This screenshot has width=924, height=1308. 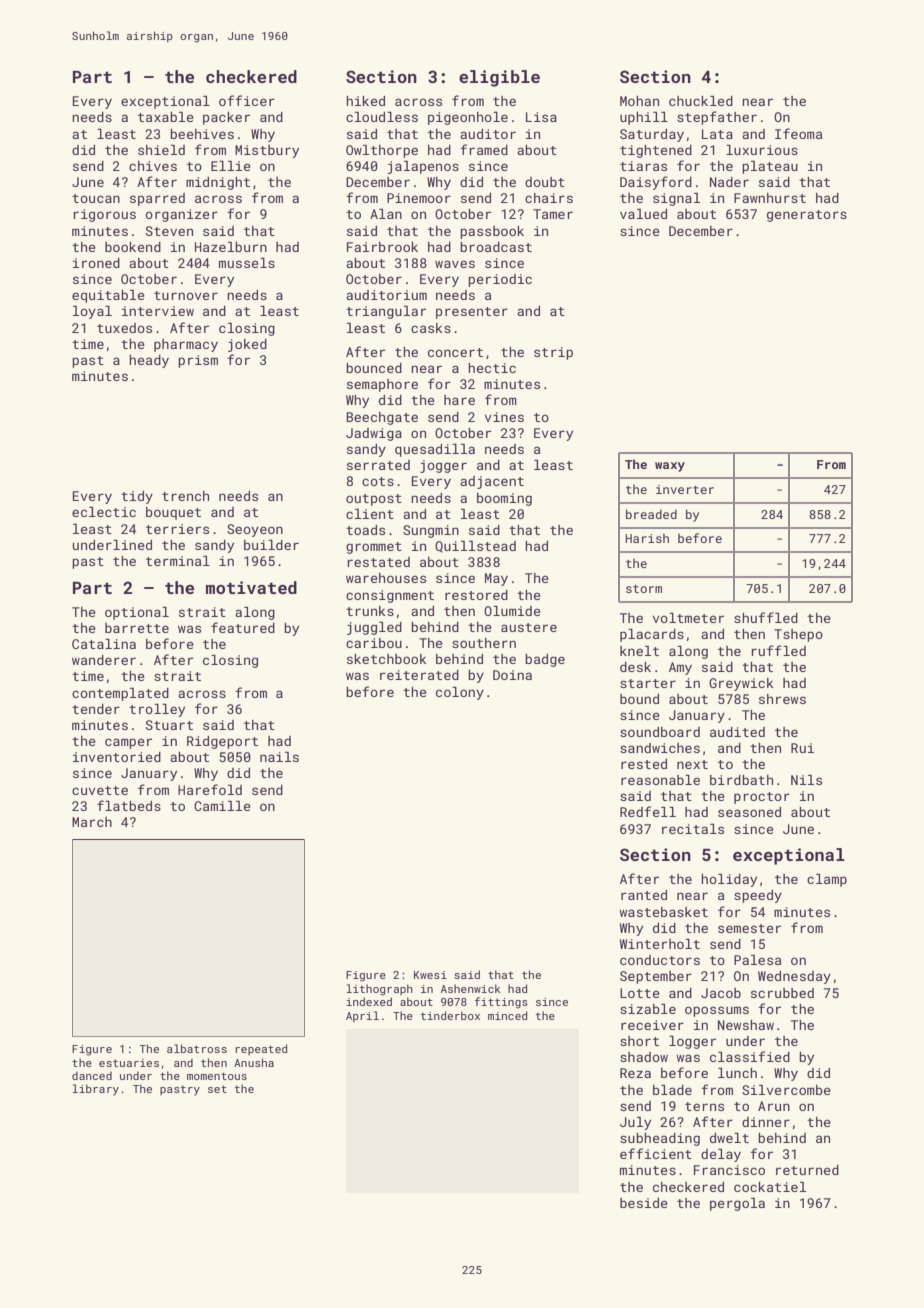 What do you see at coordinates (423, 167) in the screenshot?
I see `jalapenos` at bounding box center [423, 167].
